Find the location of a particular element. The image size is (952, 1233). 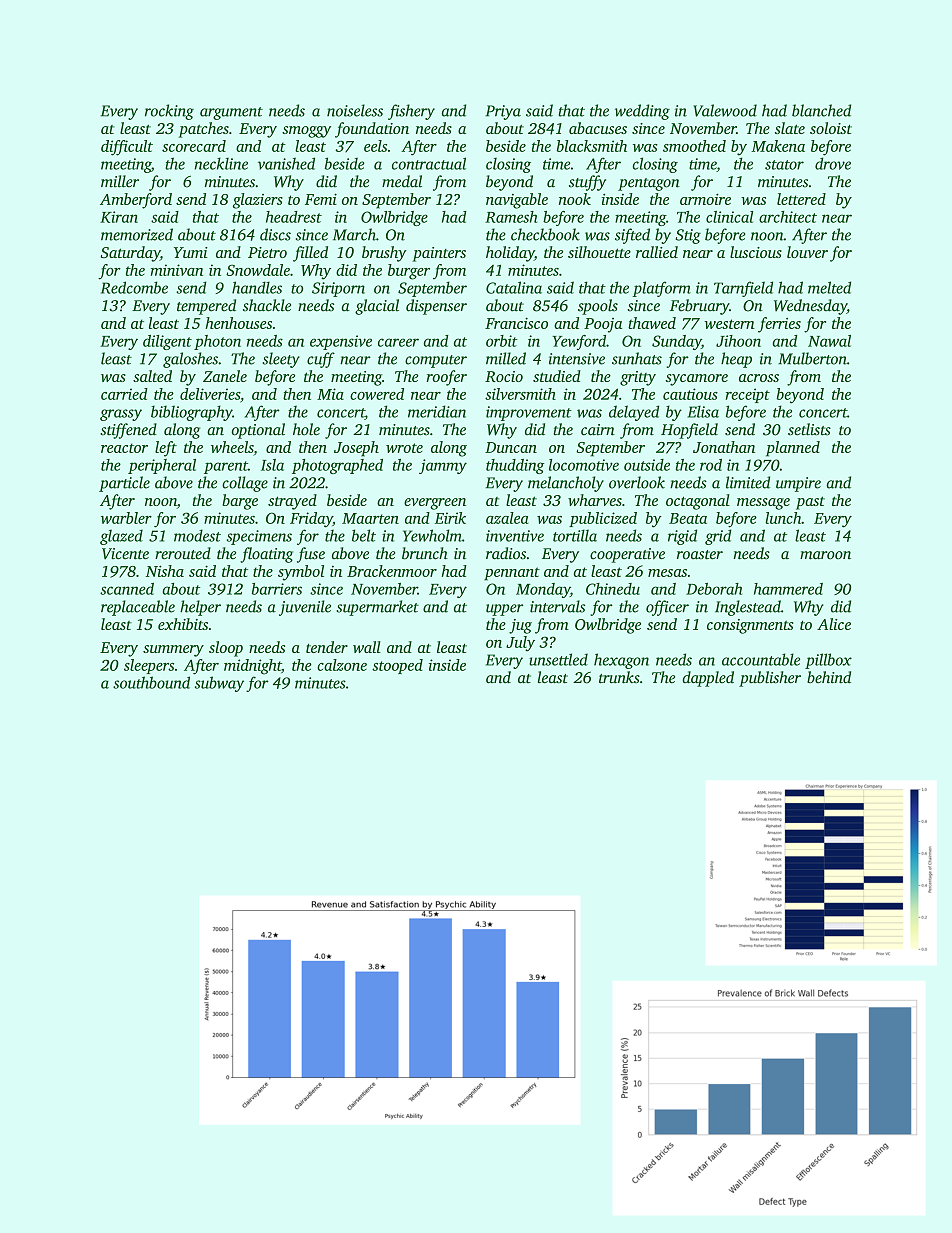

architect is located at coordinates (788, 217).
